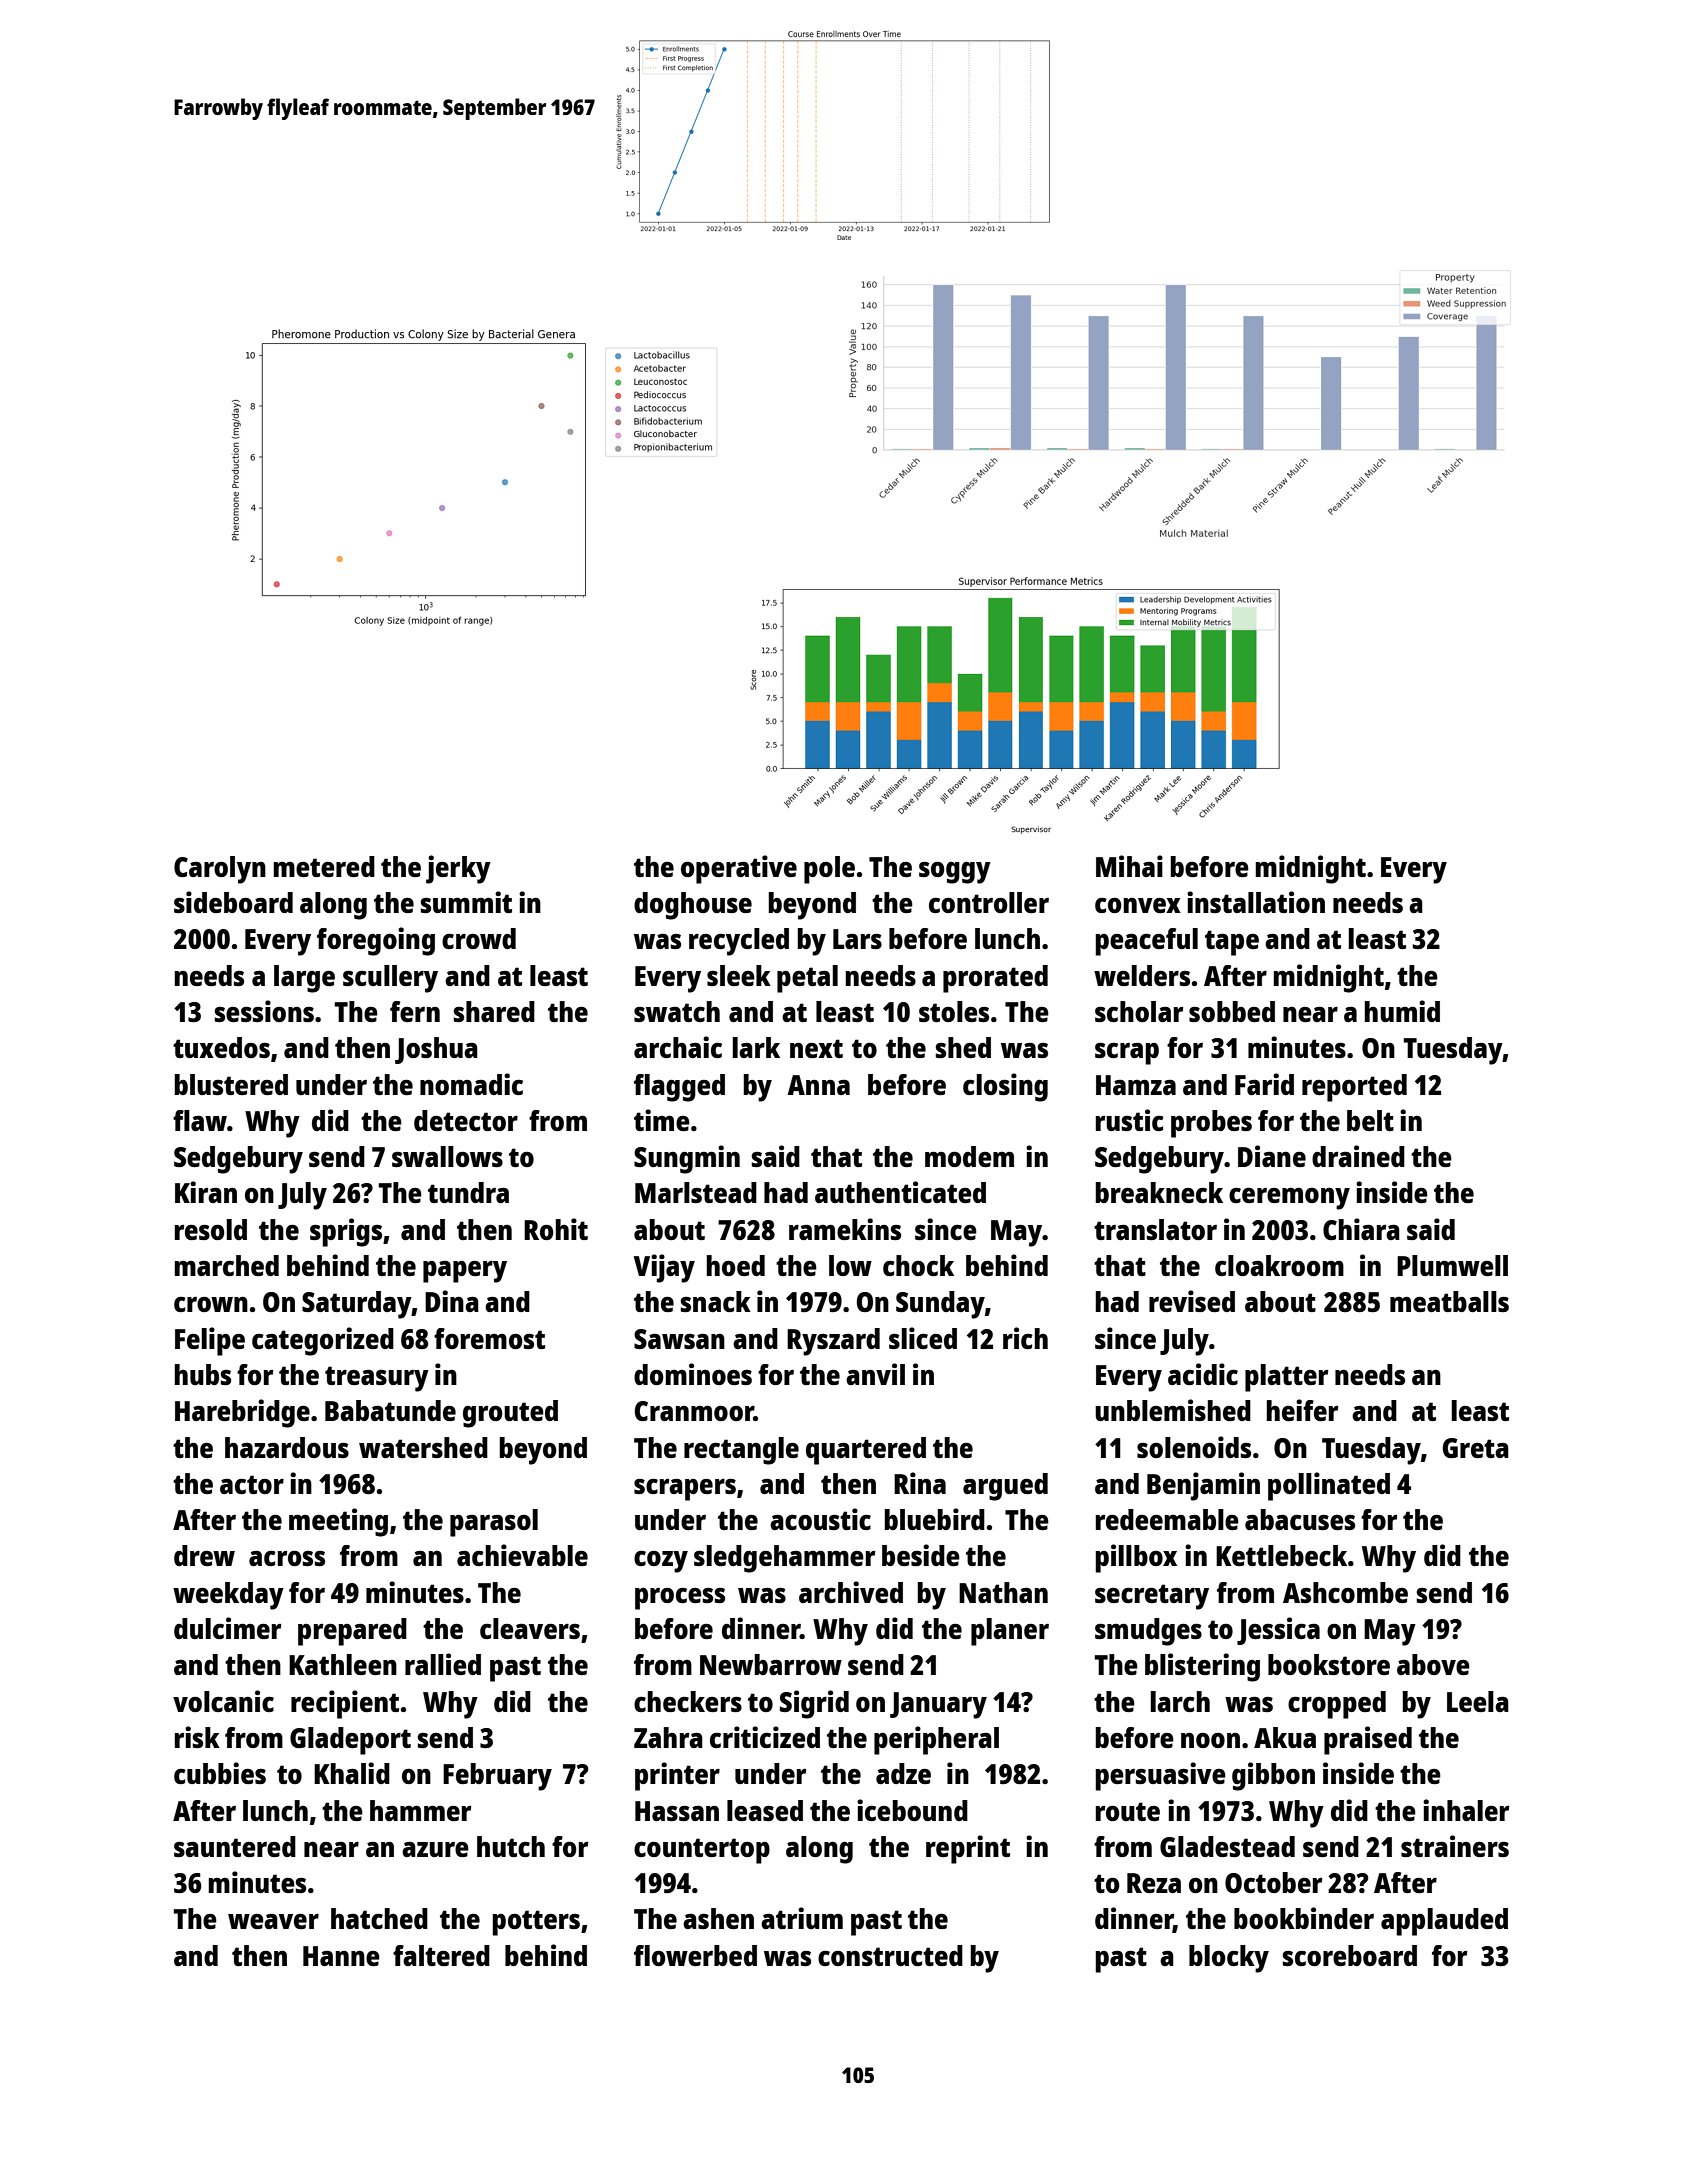  I want to click on Marlstead, so click(696, 1192).
